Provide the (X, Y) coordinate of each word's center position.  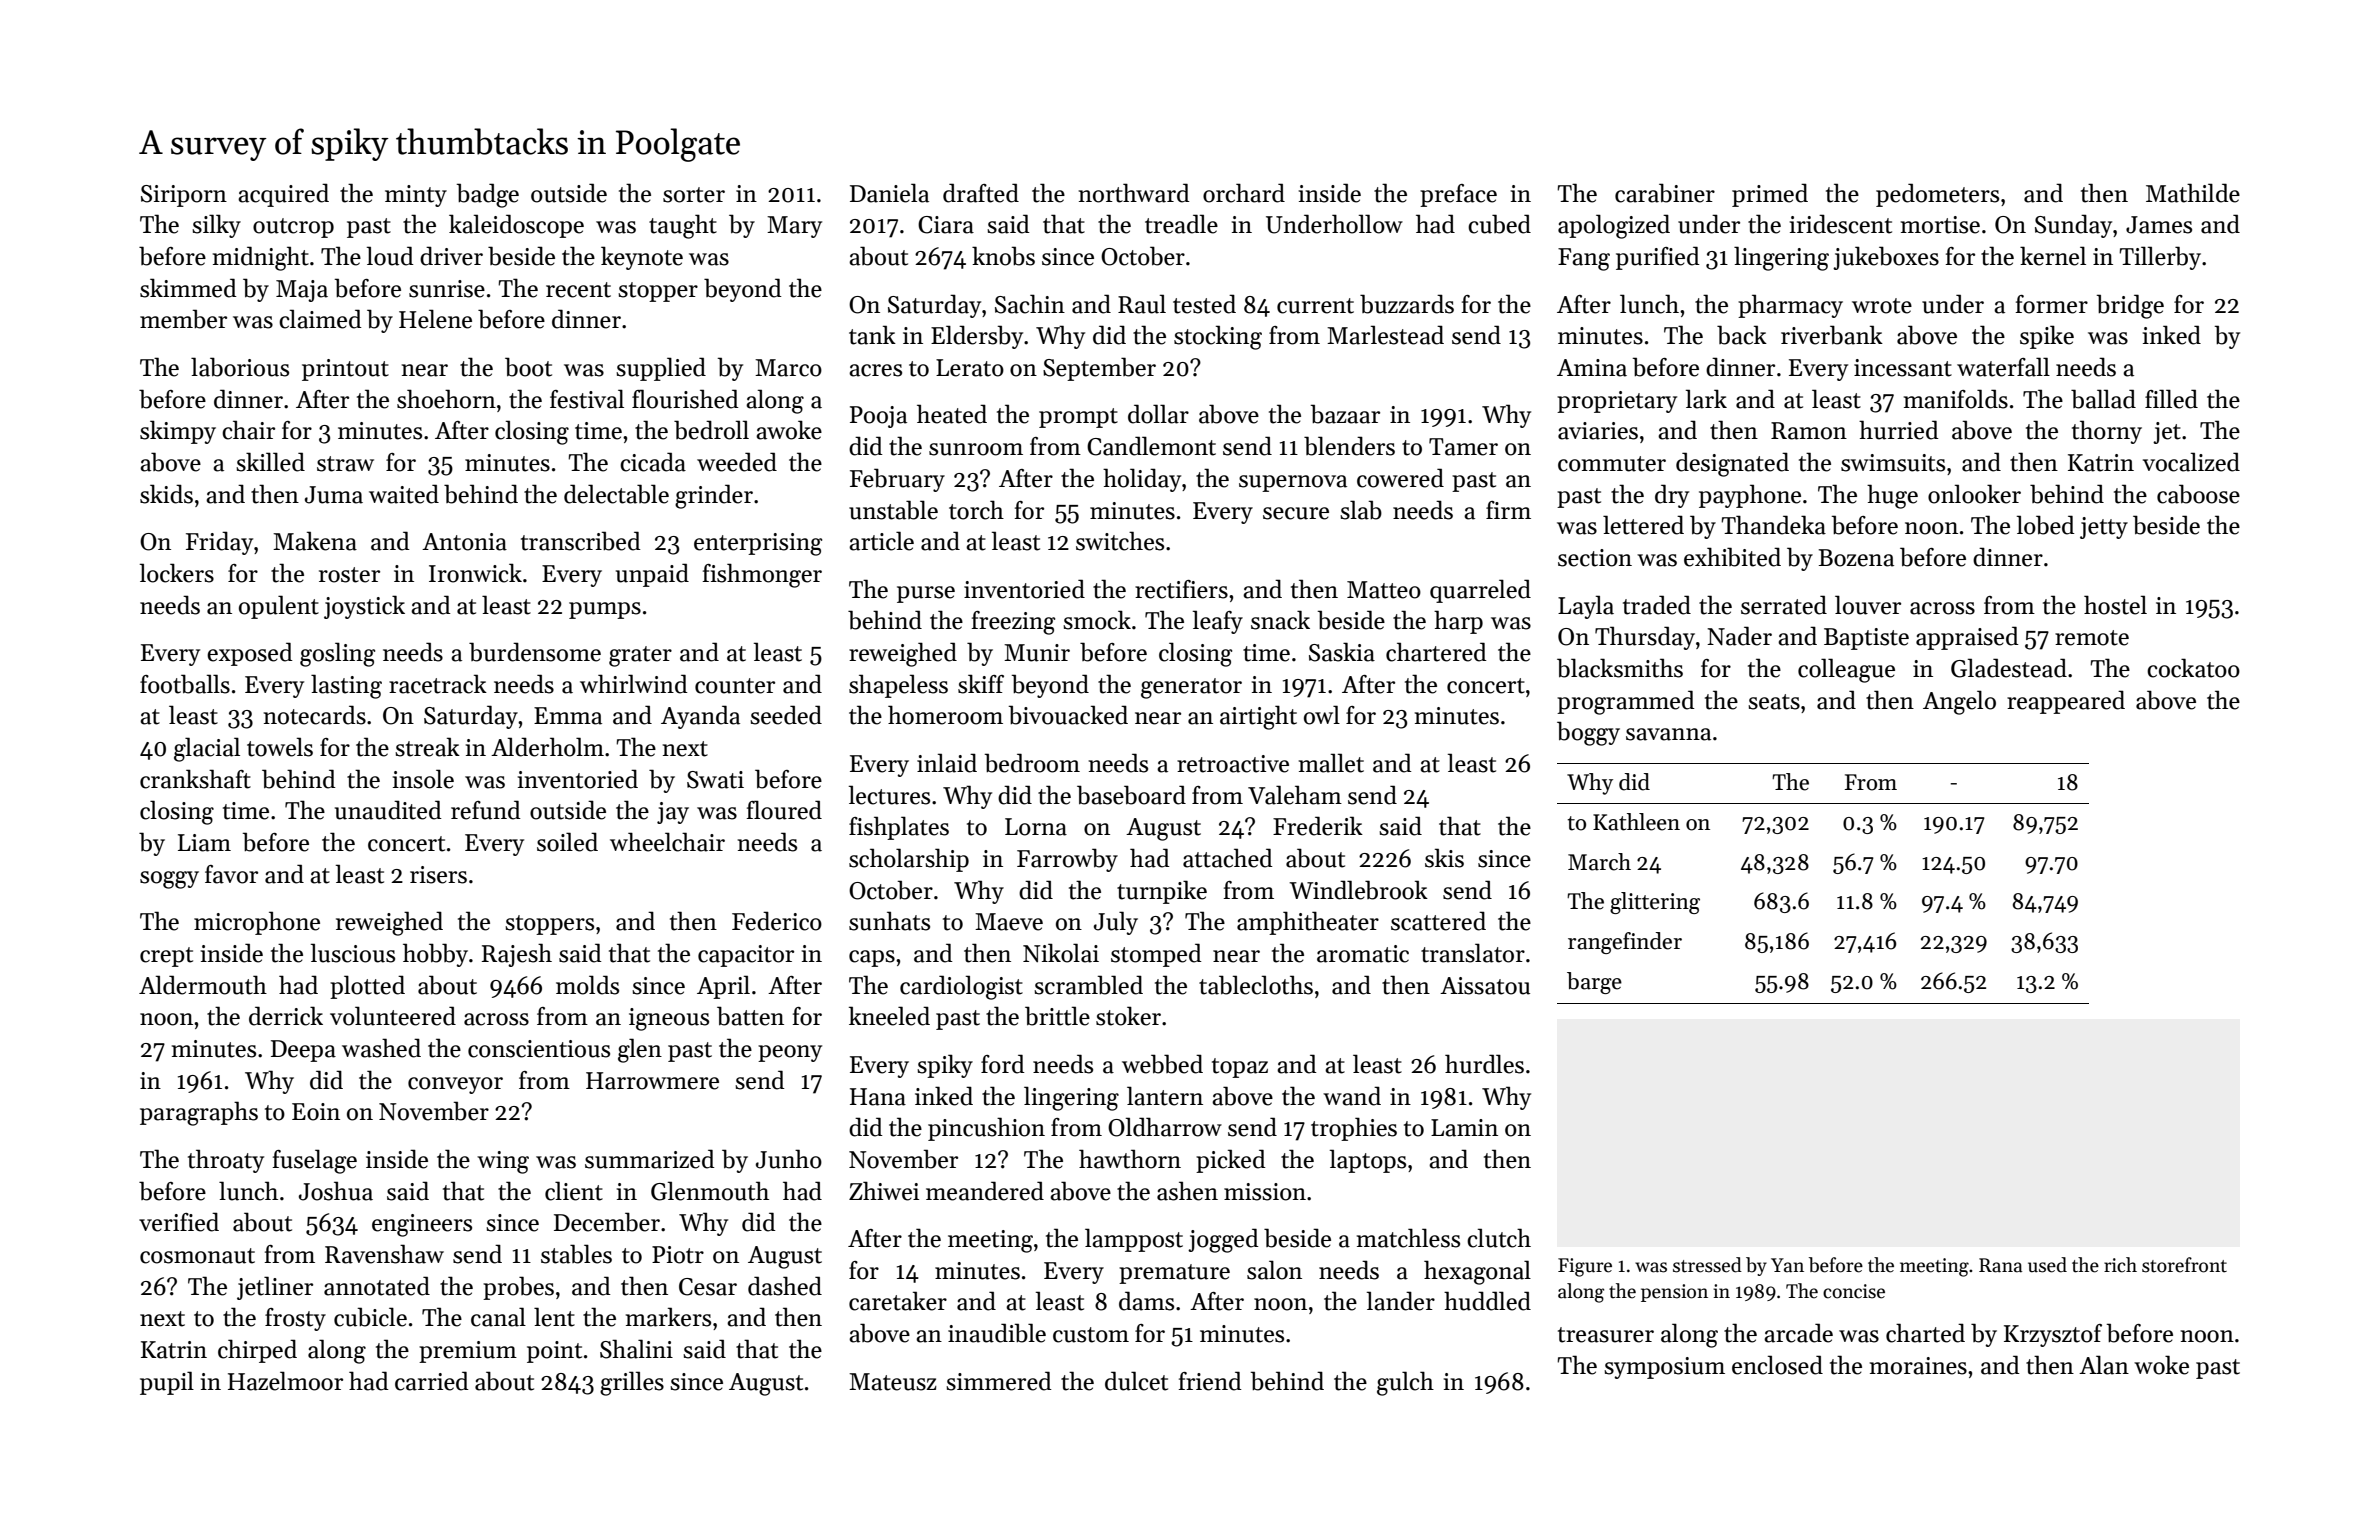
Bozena (1856, 558)
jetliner (275, 1288)
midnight (261, 258)
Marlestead (1385, 335)
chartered (1436, 652)
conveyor (455, 1085)
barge (1594, 983)
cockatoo (2193, 668)
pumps (605, 610)
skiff (981, 684)
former (2052, 304)
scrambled (1088, 985)
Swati (715, 780)
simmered (999, 1381)
